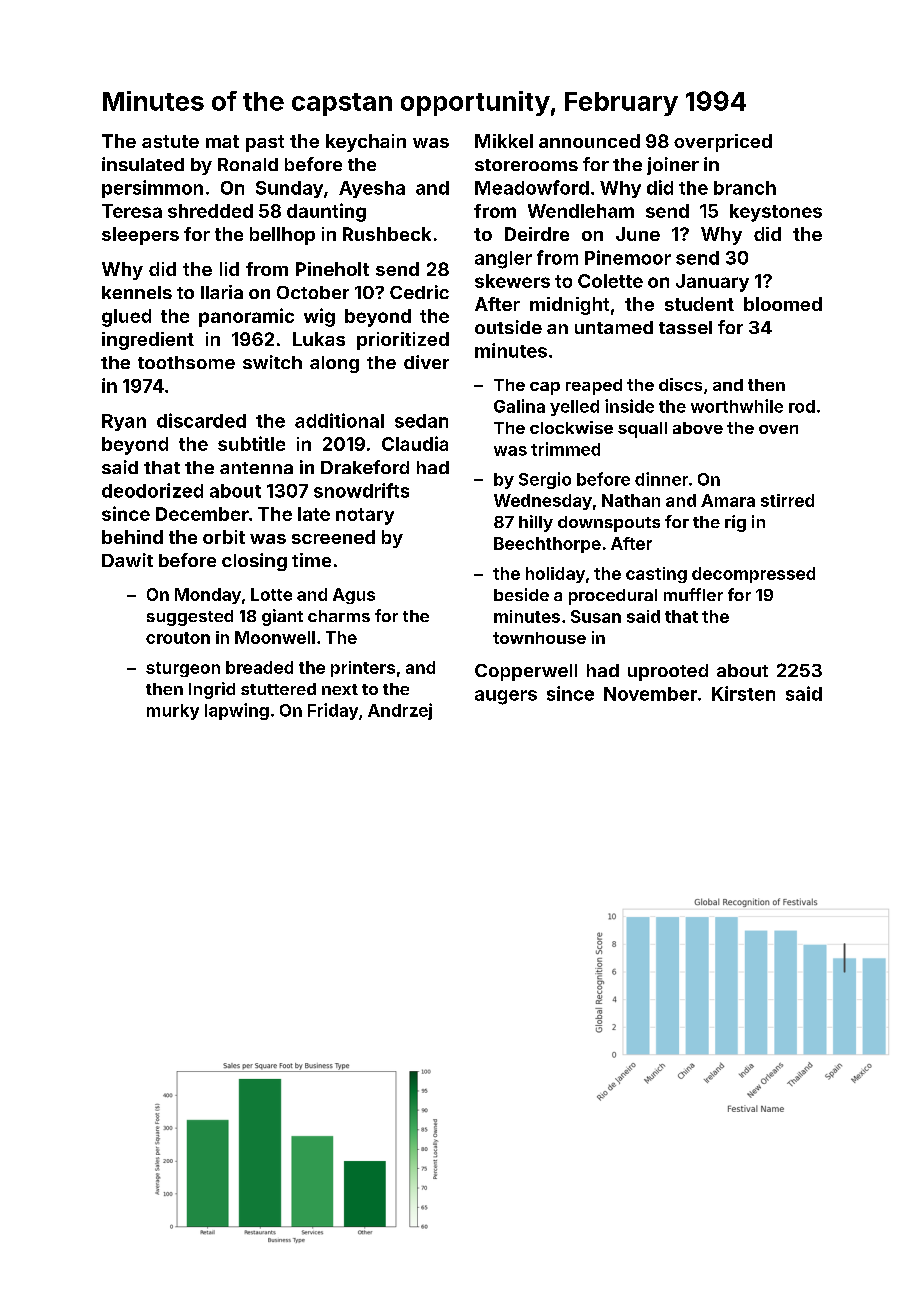 Image resolution: width=924 pixels, height=1308 pixels. What do you see at coordinates (802, 406) in the screenshot?
I see `rod` at bounding box center [802, 406].
